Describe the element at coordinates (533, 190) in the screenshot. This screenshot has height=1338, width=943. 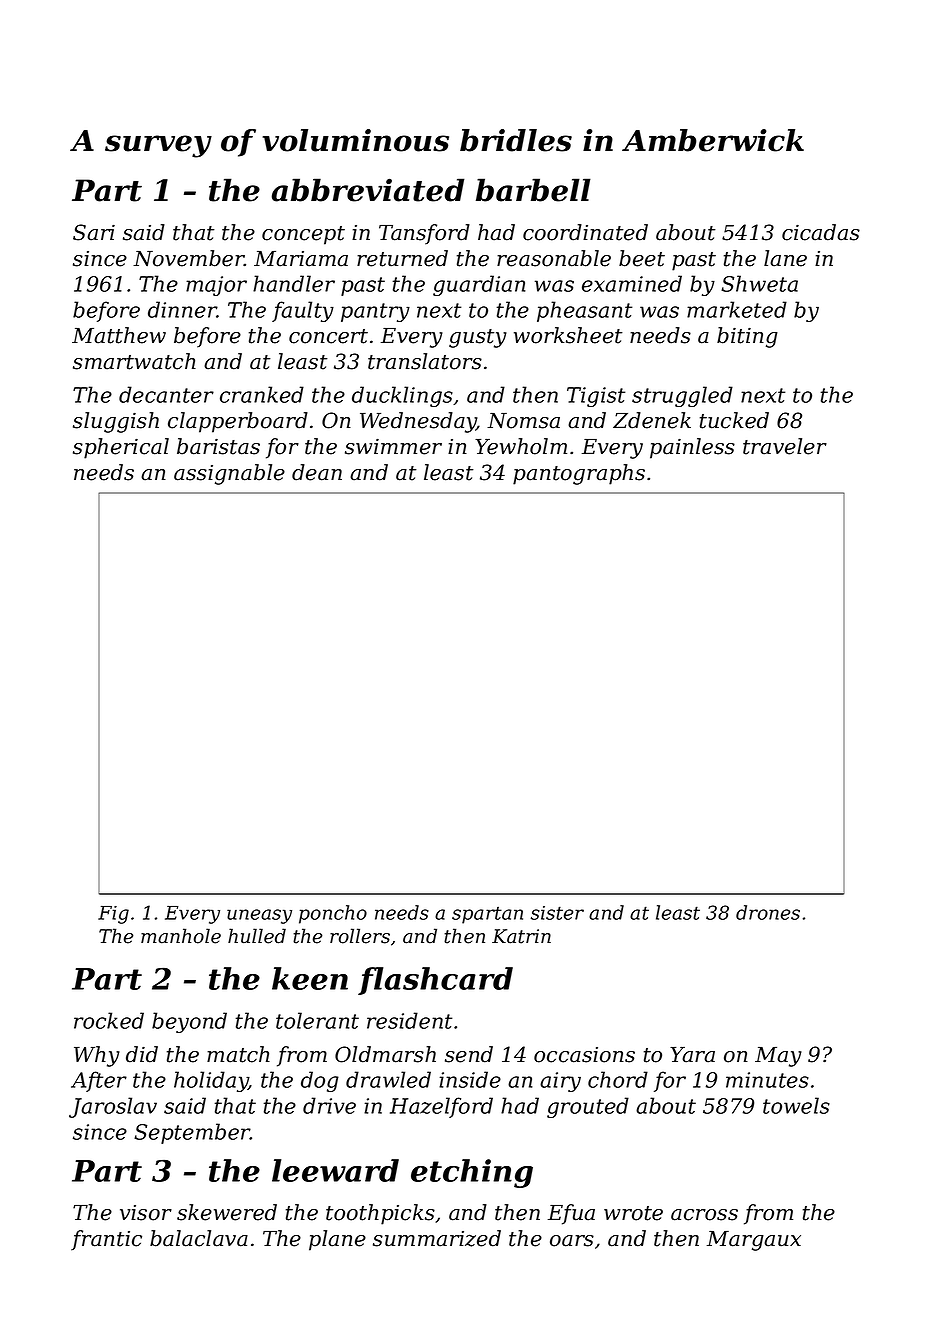
I see `barbell` at that location.
